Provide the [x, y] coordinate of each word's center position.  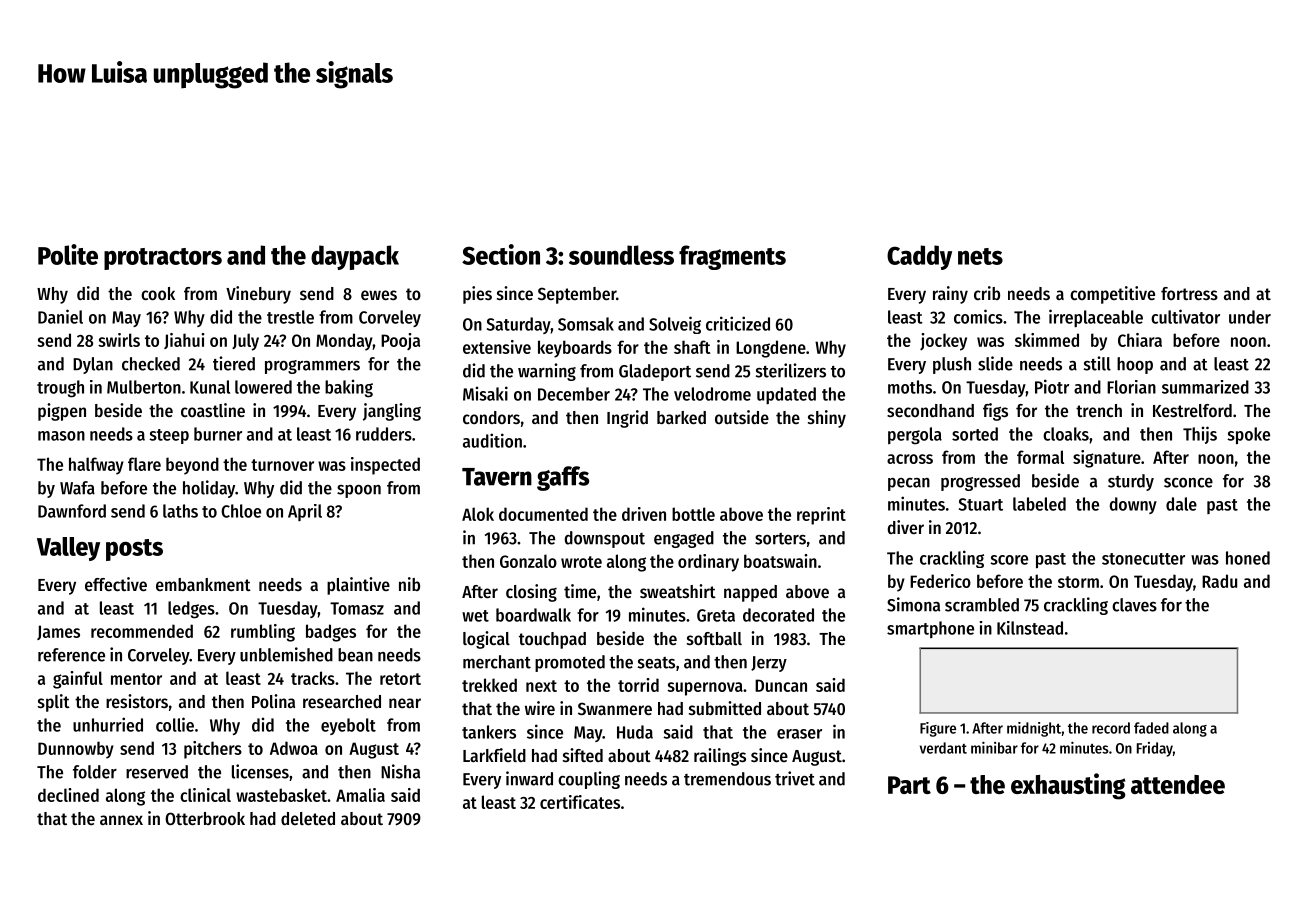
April [305, 512]
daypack [355, 257]
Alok [478, 514]
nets [980, 256]
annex [121, 820]
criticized [738, 323]
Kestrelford [1192, 410]
